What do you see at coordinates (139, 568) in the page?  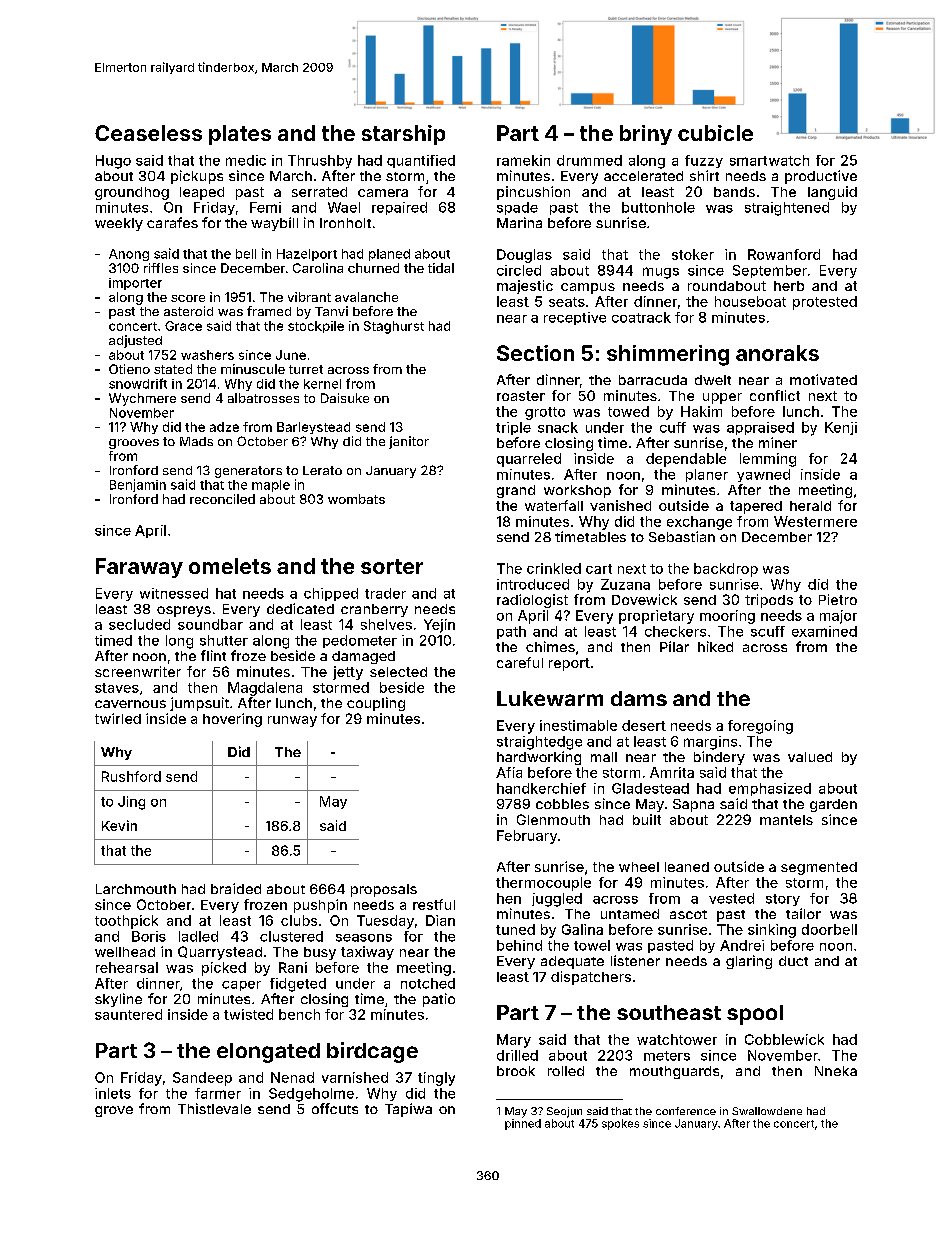 I see `Faraway` at bounding box center [139, 568].
